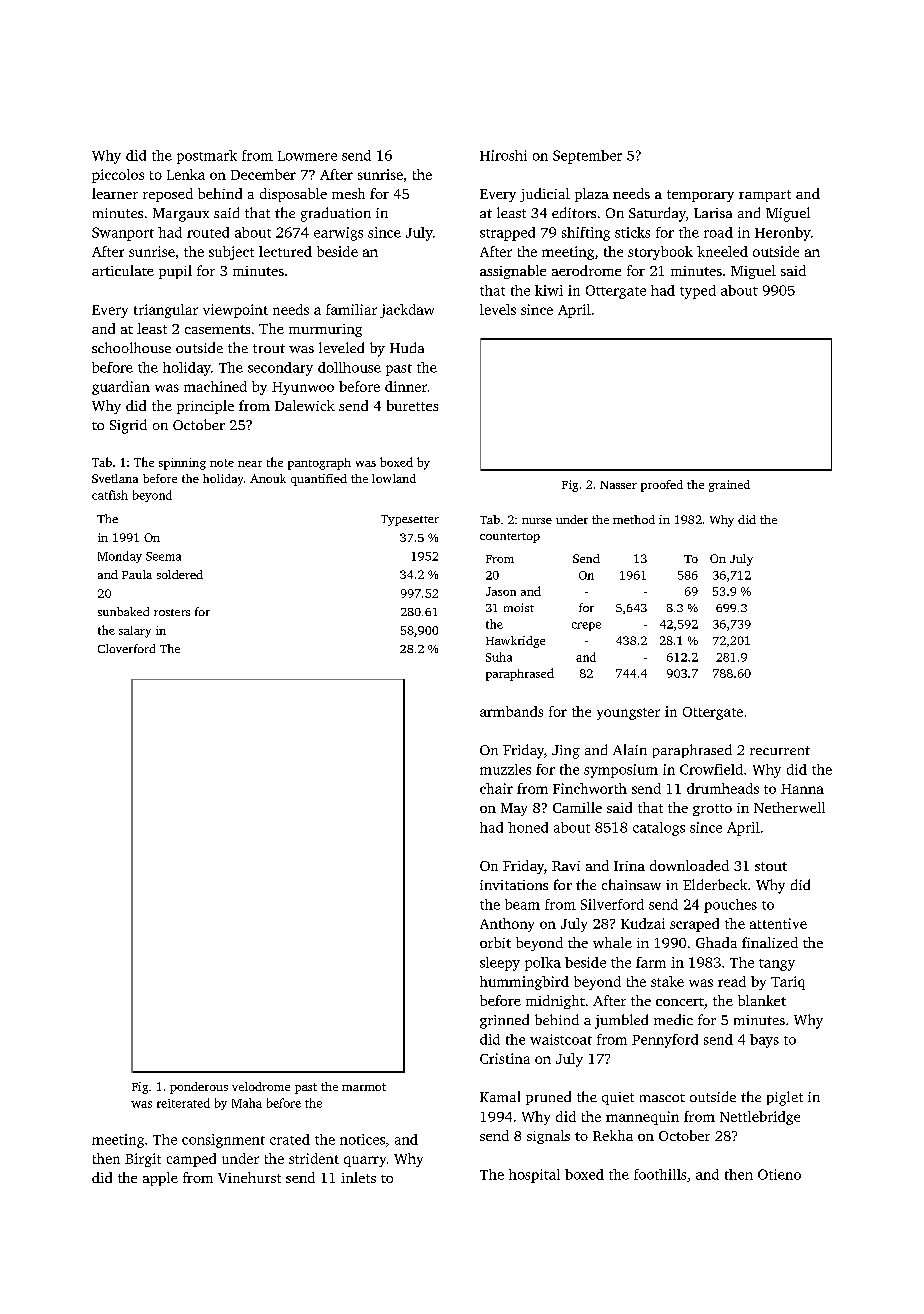  I want to click on Birgit, so click(143, 1160).
